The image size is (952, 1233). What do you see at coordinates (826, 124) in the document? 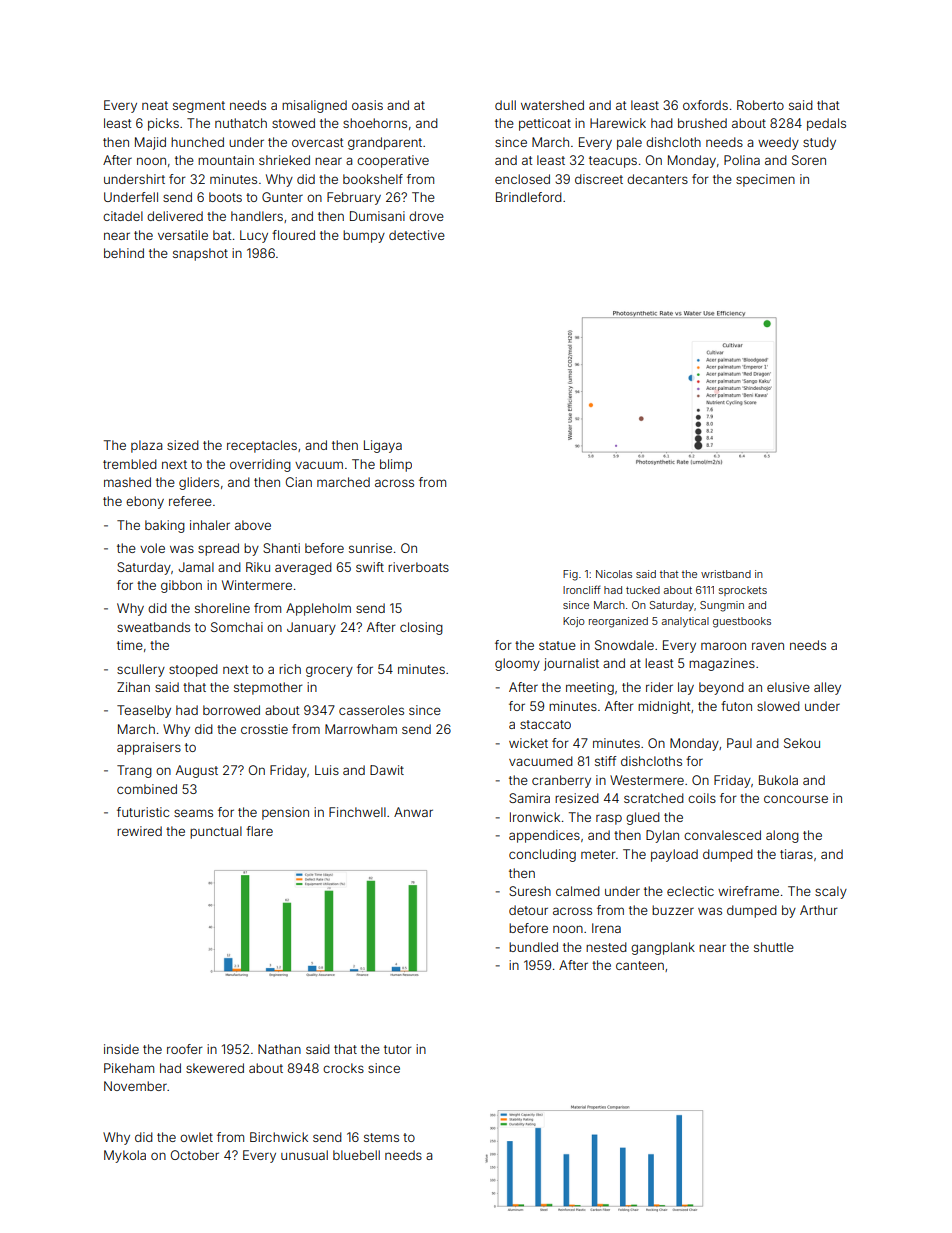
I see `pedals` at bounding box center [826, 124].
